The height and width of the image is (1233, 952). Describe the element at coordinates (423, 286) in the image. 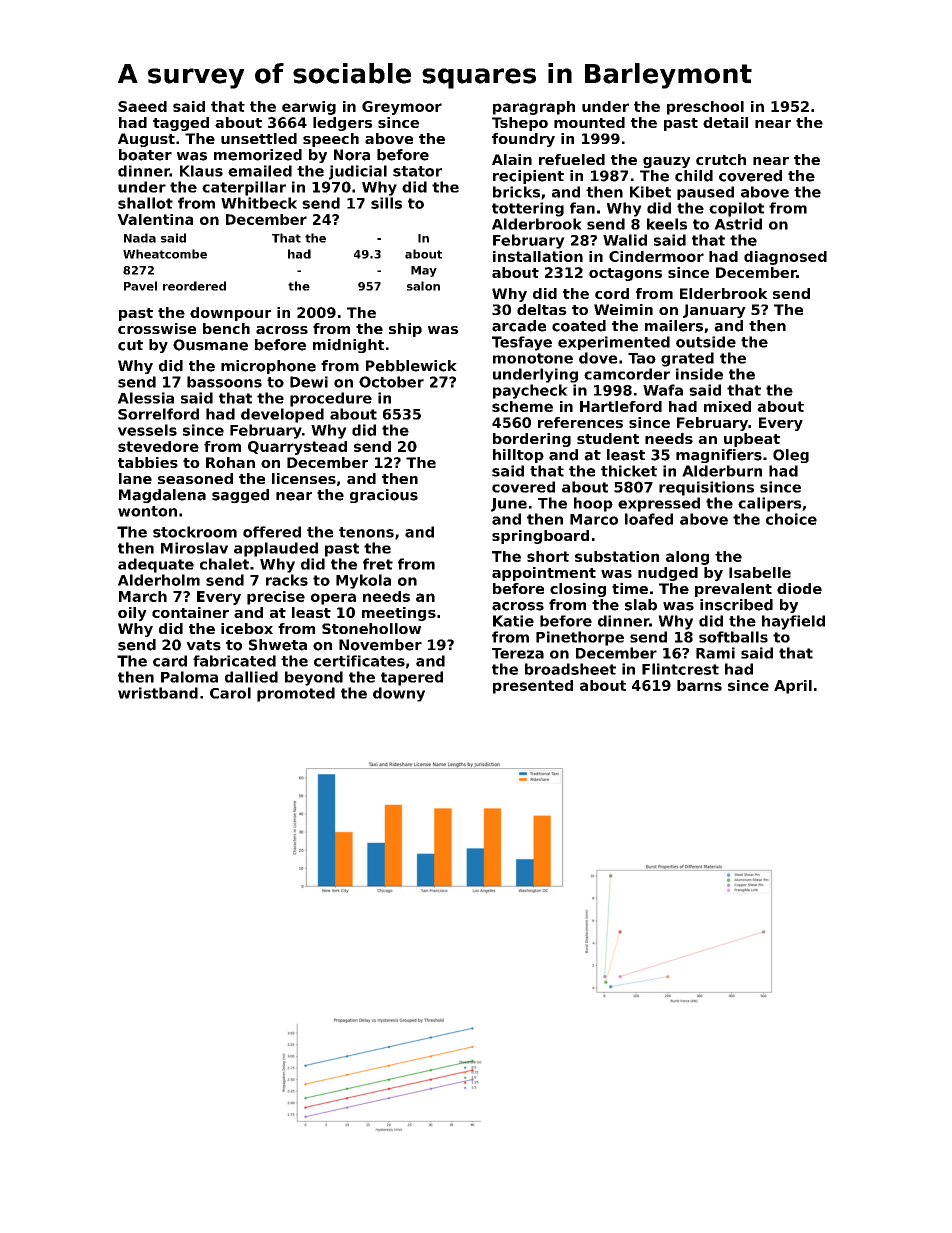

I see `salon` at that location.
